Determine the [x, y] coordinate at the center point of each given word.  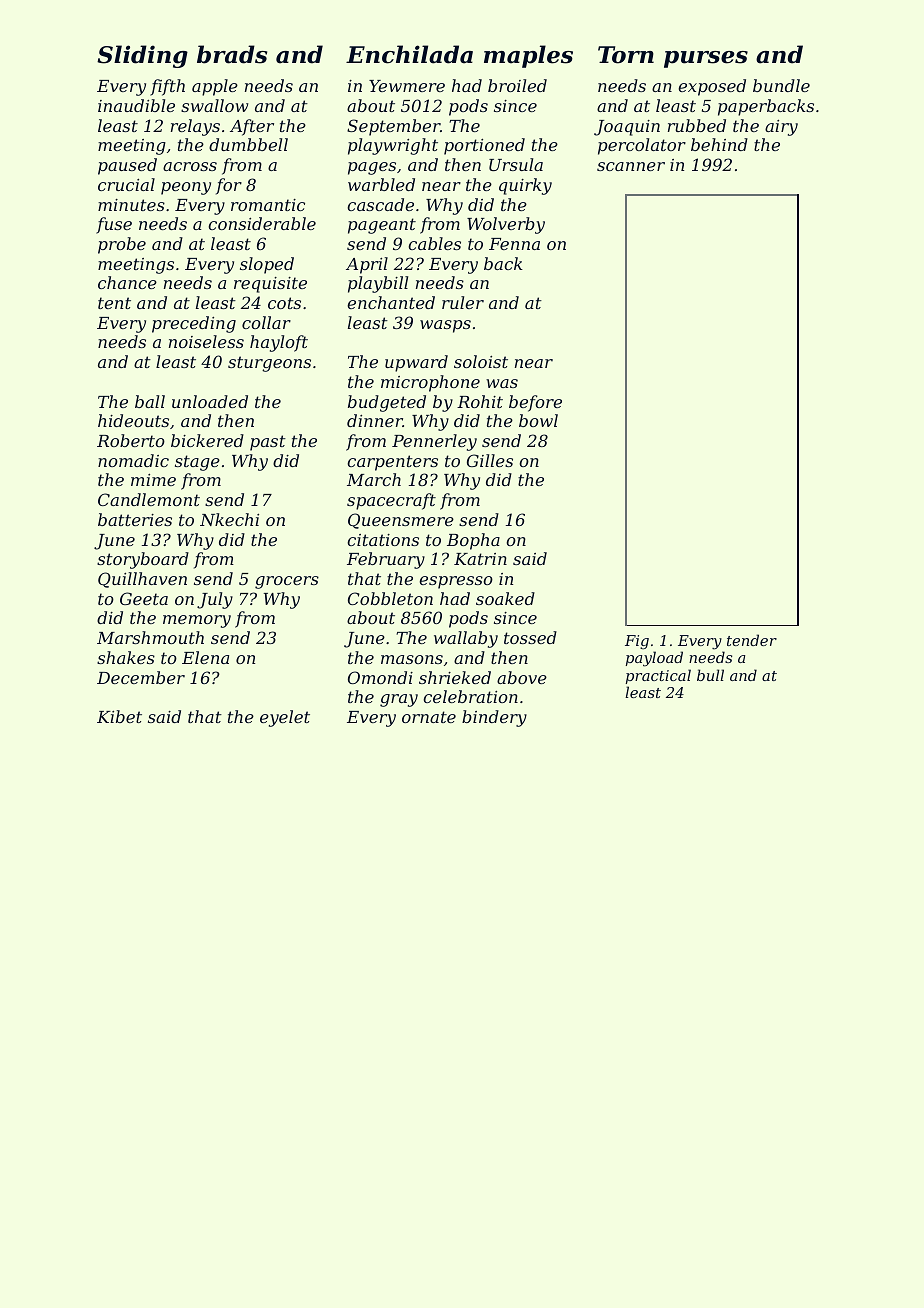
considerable [262, 223]
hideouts [133, 420]
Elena [205, 657]
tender [752, 640]
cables [434, 243]
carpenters [392, 463]
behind [719, 144]
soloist [481, 361]
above [522, 677]
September [393, 127]
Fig [637, 642]
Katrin [480, 559]
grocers [287, 582]
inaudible [136, 105]
